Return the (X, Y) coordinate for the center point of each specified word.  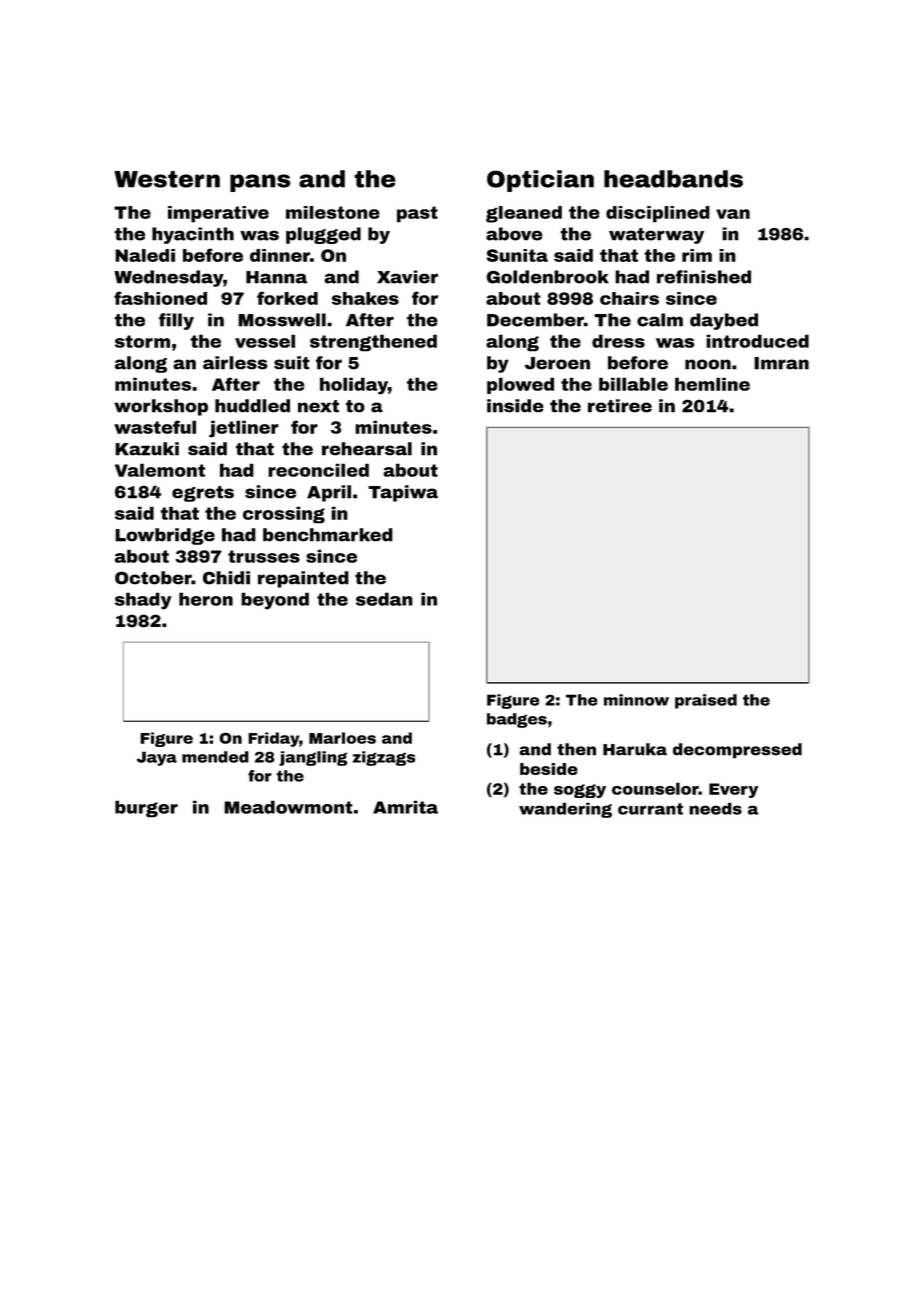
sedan (384, 599)
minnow (636, 700)
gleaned (524, 214)
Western (167, 179)
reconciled (318, 470)
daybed (724, 321)
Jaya (157, 758)
